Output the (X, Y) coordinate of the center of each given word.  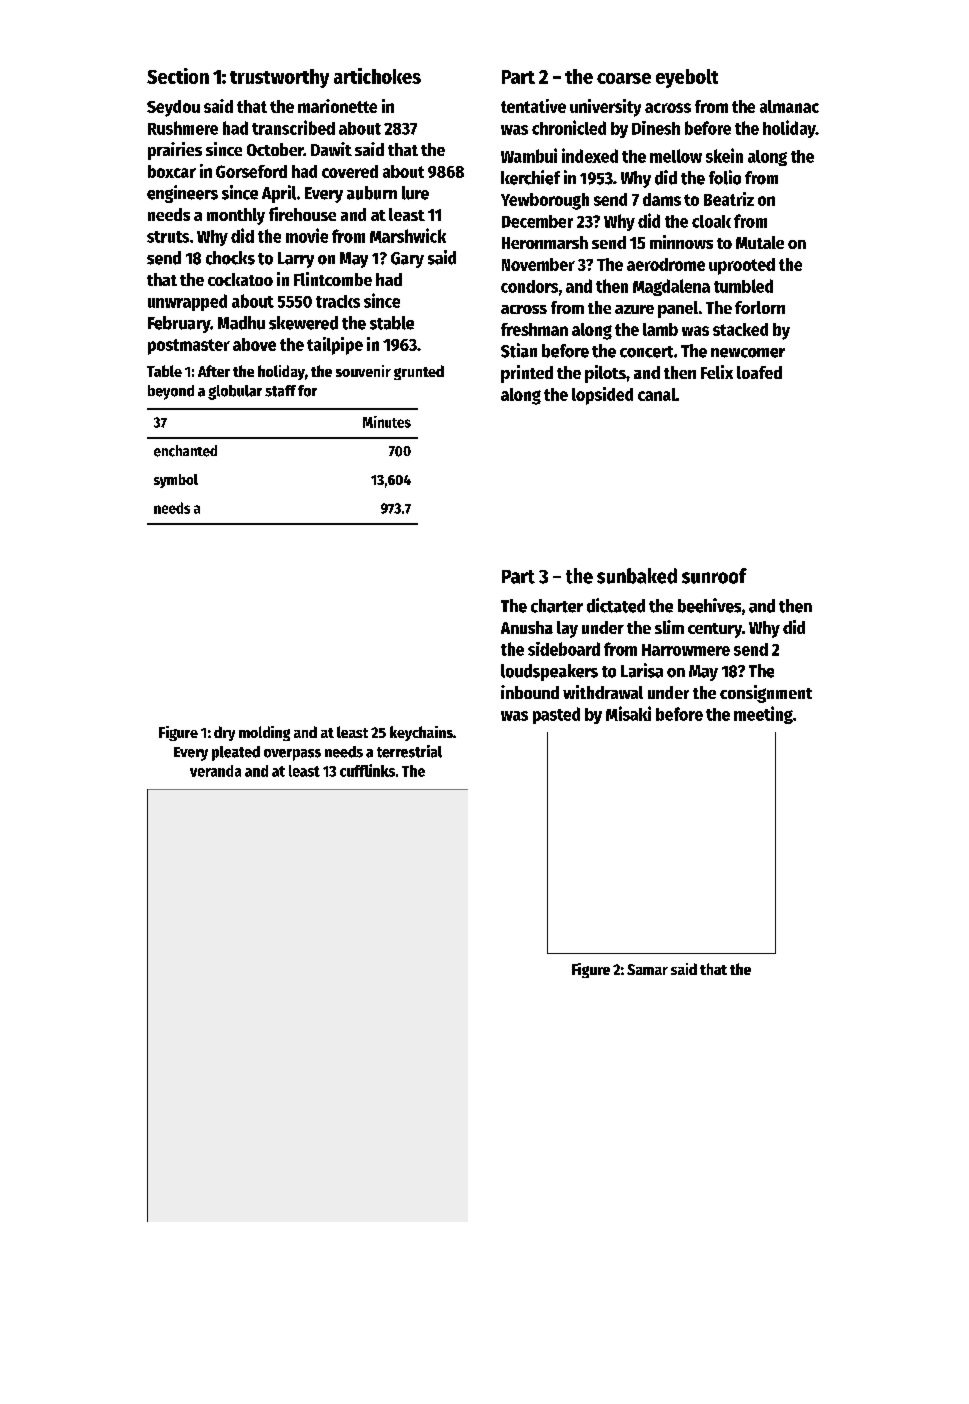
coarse (624, 78)
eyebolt (687, 78)
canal (657, 394)
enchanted (185, 451)
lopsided (602, 396)
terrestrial (409, 751)
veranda (215, 771)
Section (178, 76)
